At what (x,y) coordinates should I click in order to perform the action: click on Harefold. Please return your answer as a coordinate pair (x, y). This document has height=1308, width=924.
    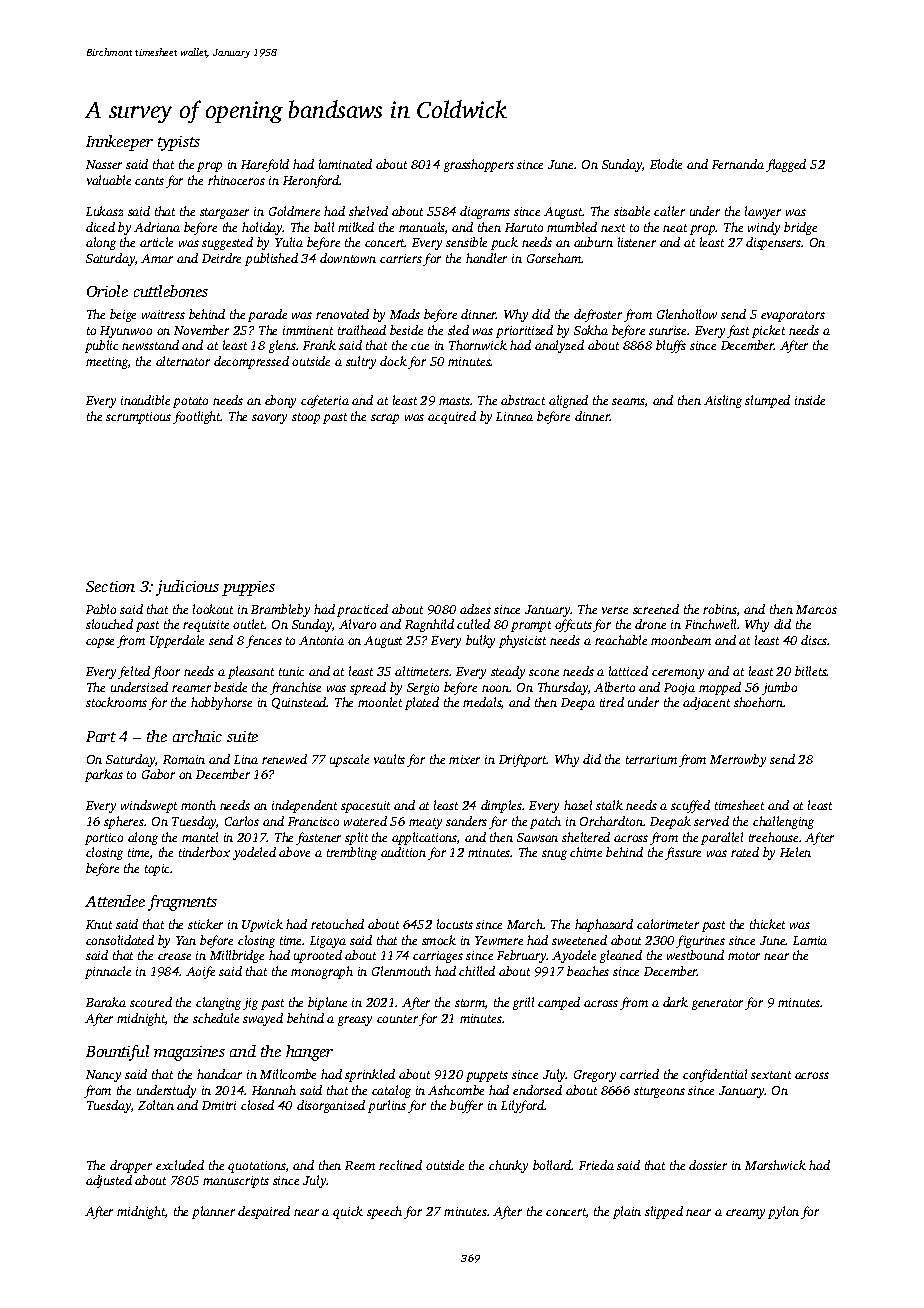
    Looking at the image, I should click on (265, 165).
